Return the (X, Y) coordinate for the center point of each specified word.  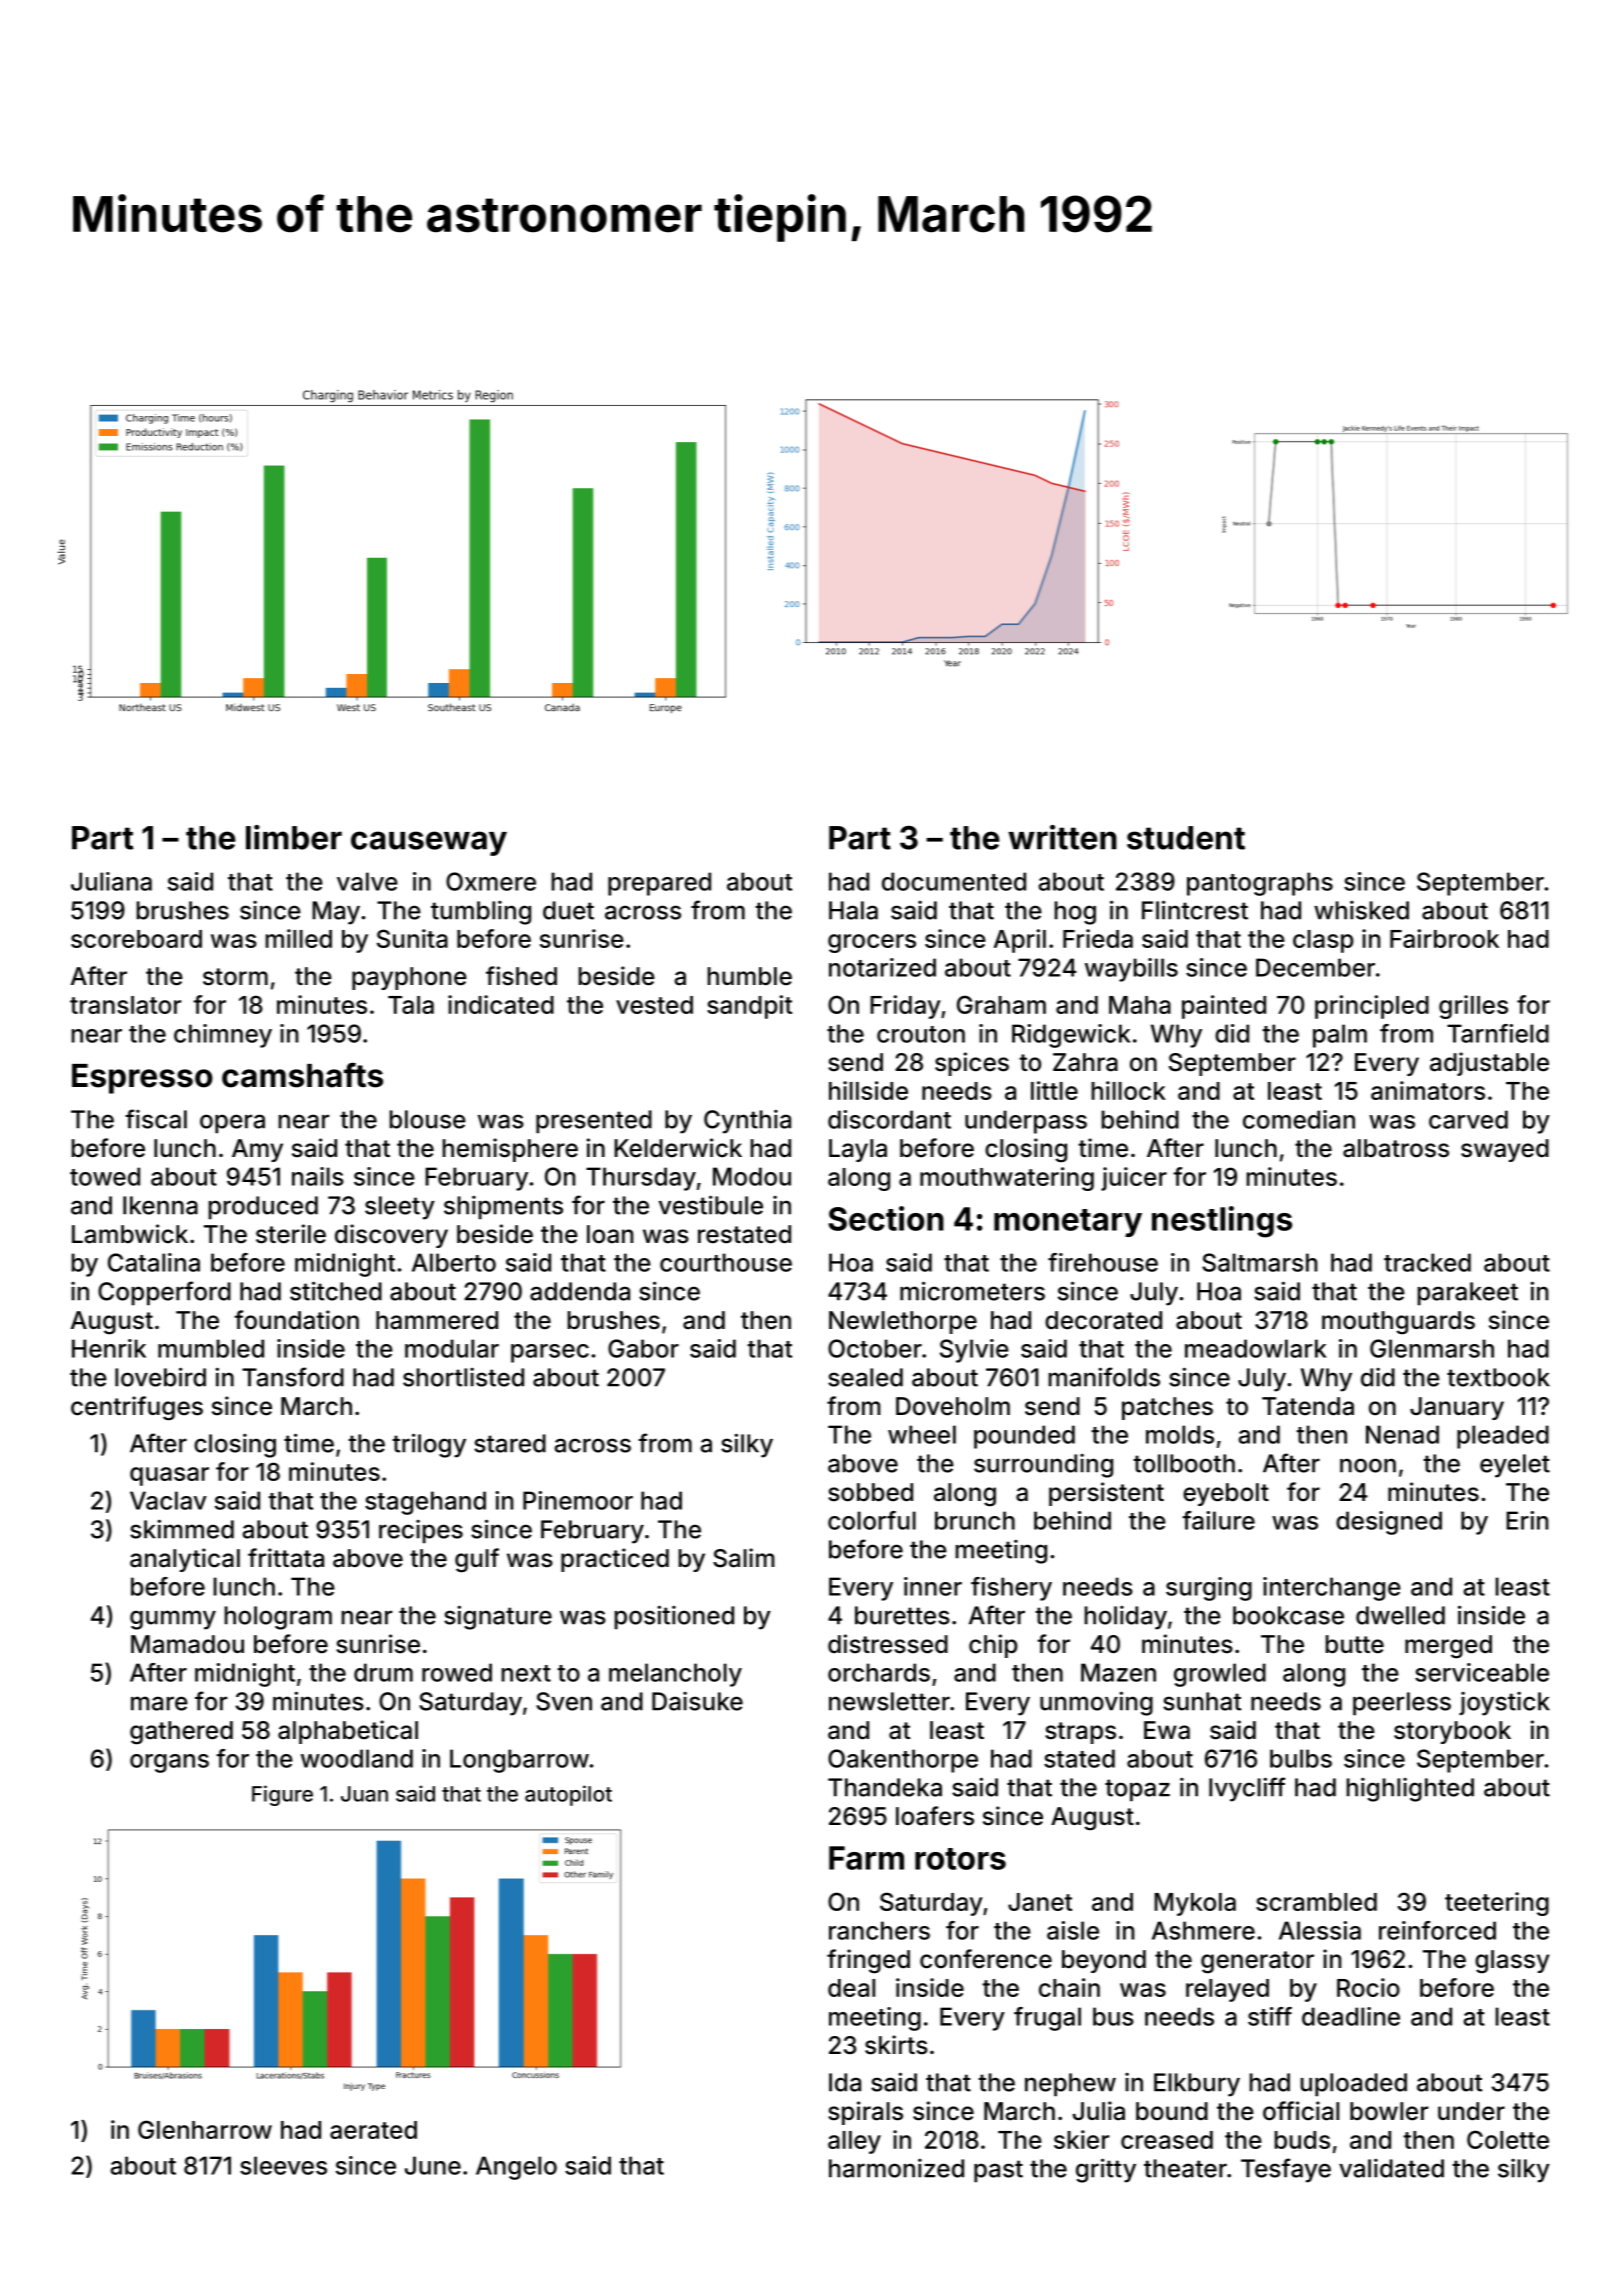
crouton (921, 1034)
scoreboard (136, 939)
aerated (373, 2130)
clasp (1323, 941)
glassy (1512, 1962)
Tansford (293, 1377)
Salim (743, 1558)
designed (1389, 1523)
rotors (960, 1859)
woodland (357, 1758)
